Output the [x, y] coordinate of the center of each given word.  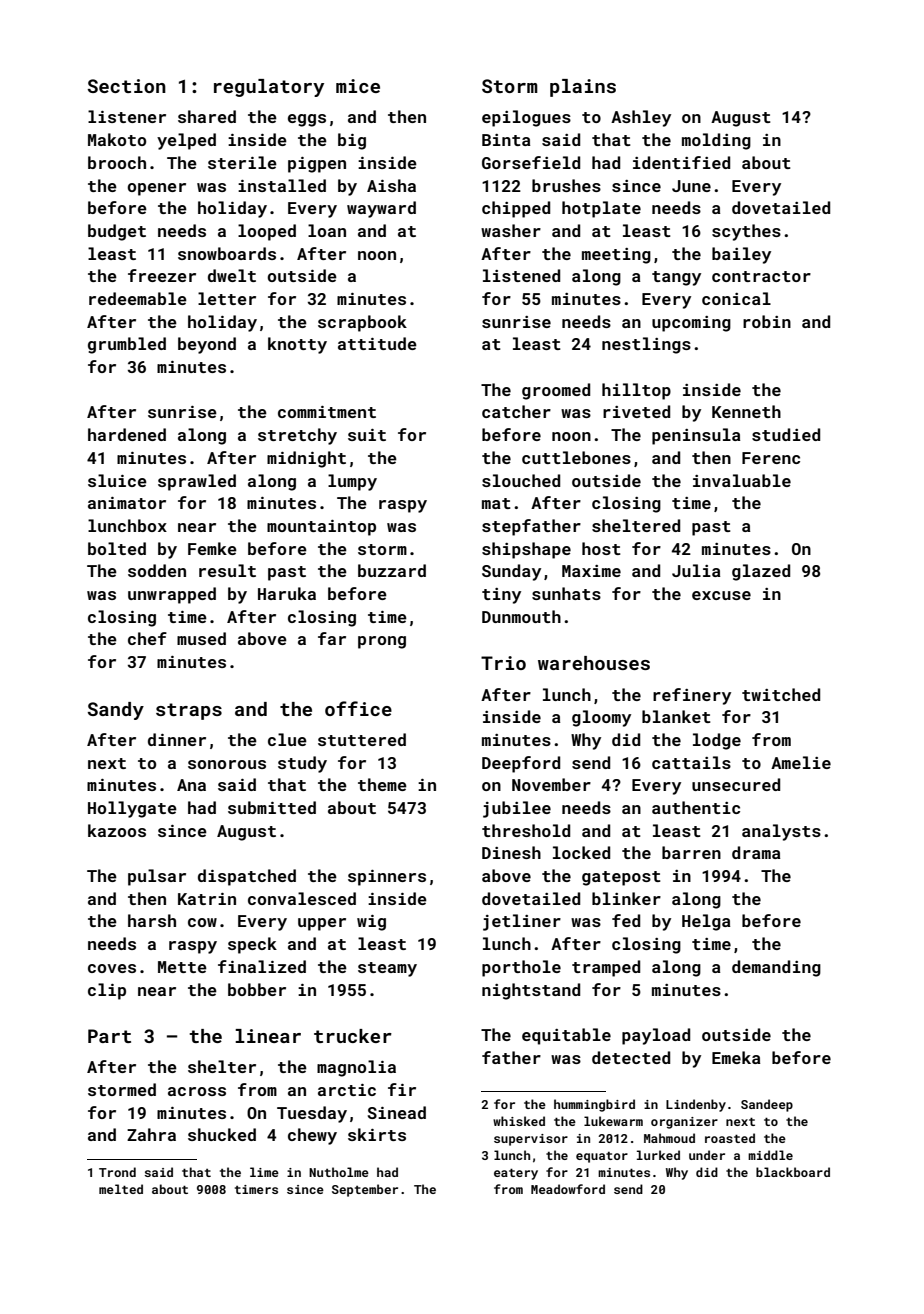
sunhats [566, 593]
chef [147, 638]
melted [121, 1189]
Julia [696, 570]
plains [583, 88]
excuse [721, 595]
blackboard [793, 1172]
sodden [157, 570]
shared [207, 116]
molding [716, 141]
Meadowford [568, 1189]
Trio [503, 663]
